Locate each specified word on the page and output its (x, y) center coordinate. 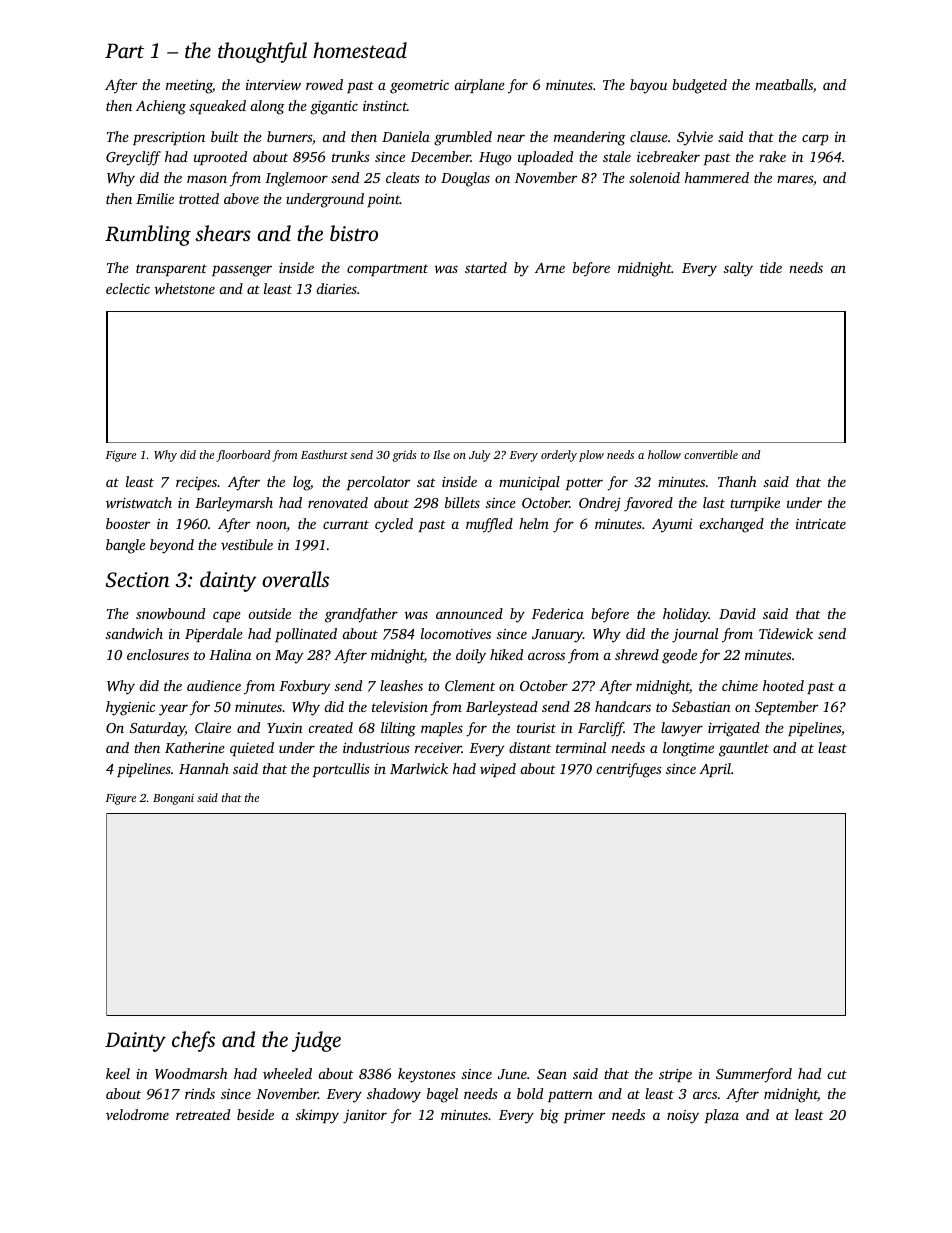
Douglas (465, 179)
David (737, 613)
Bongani (173, 799)
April (715, 770)
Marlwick (419, 768)
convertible (711, 454)
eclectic (128, 288)
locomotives (456, 633)
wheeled (287, 1073)
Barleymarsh (234, 504)
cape (227, 616)
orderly (559, 456)
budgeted (699, 86)
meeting (189, 87)
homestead (360, 50)
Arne (550, 268)
